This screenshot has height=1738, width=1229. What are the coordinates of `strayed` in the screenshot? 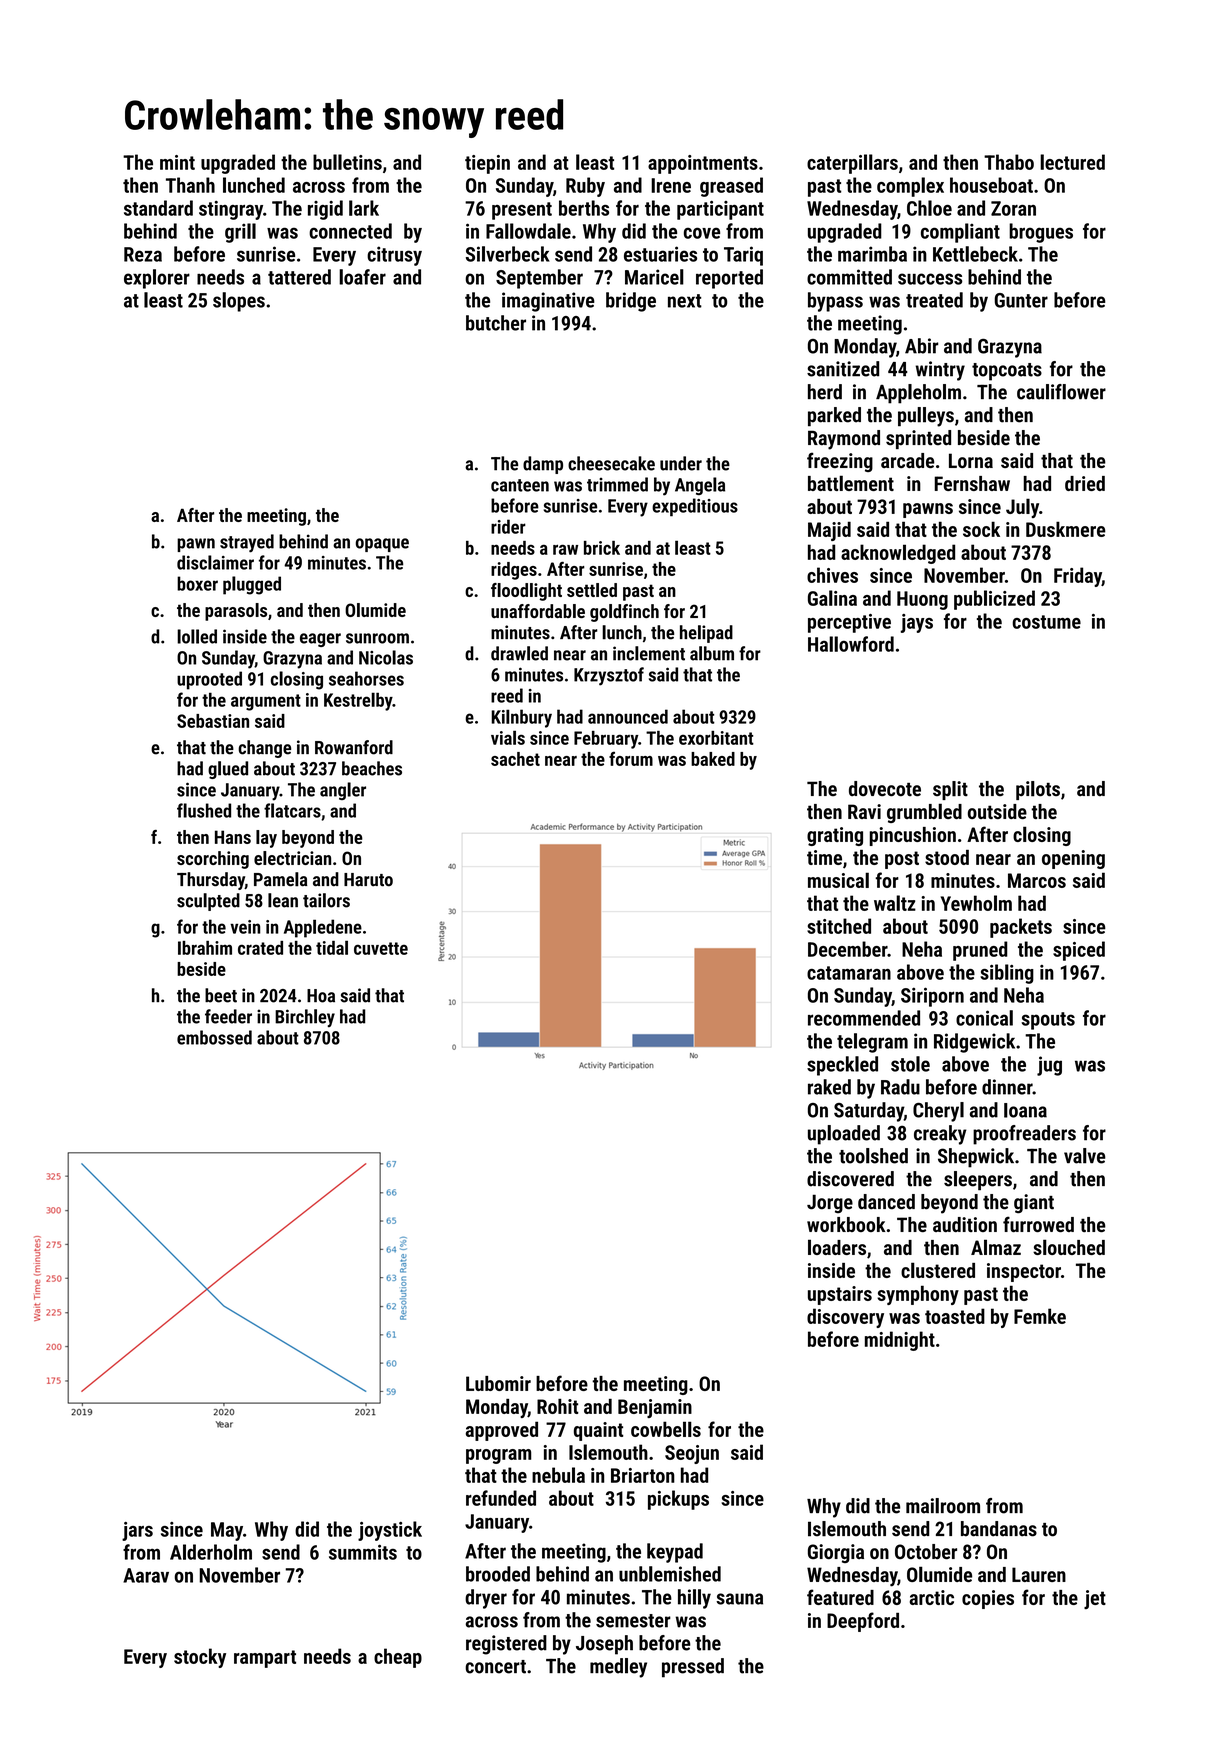 It's located at (247, 543).
